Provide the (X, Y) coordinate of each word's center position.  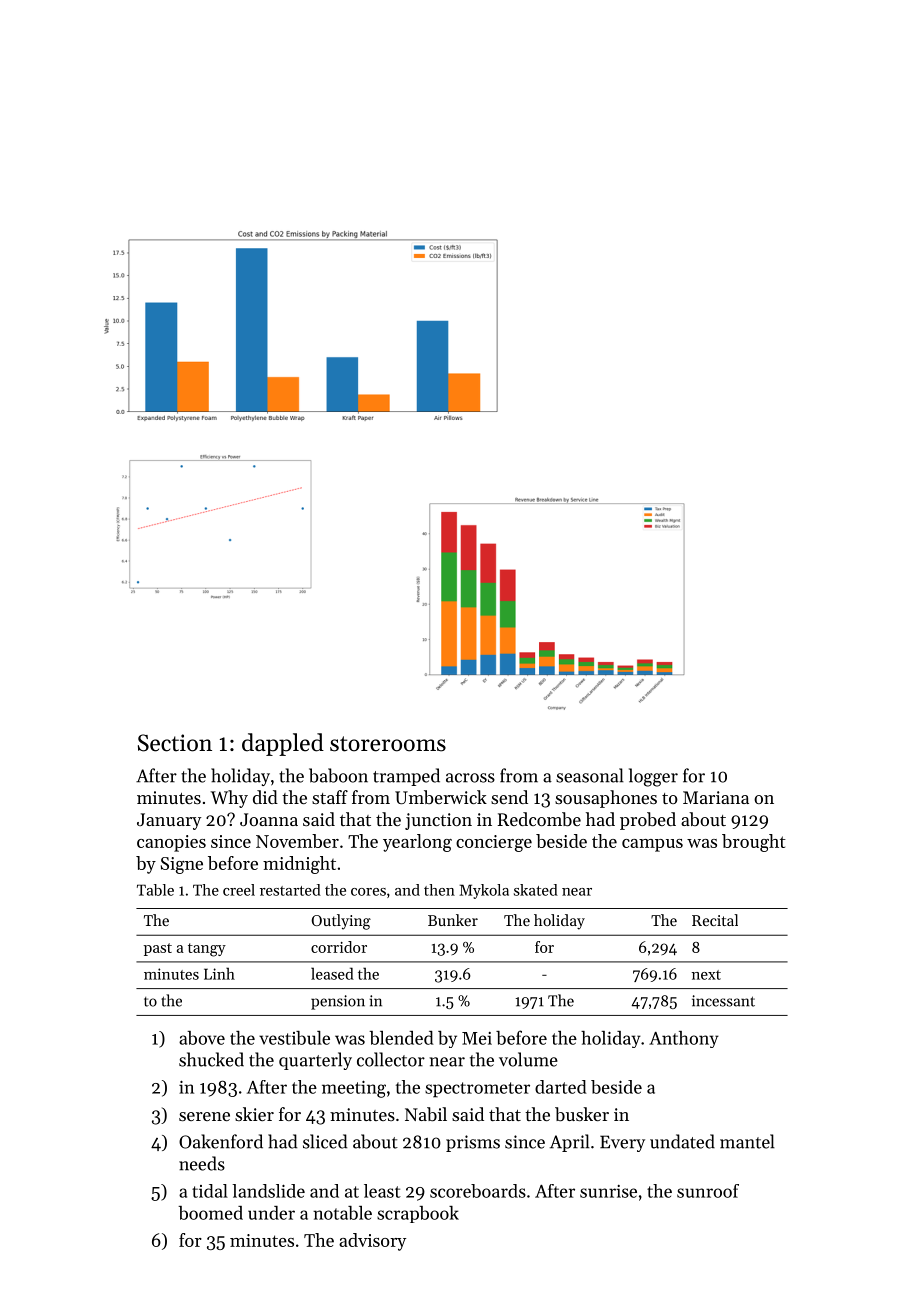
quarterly (315, 1061)
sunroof (708, 1191)
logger (653, 777)
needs (202, 1163)
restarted (290, 890)
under (271, 1213)
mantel (747, 1141)
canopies (171, 843)
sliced (325, 1141)
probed (648, 821)
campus (652, 845)
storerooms (388, 744)
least (382, 1191)
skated (536, 890)
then (439, 890)
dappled (283, 744)
